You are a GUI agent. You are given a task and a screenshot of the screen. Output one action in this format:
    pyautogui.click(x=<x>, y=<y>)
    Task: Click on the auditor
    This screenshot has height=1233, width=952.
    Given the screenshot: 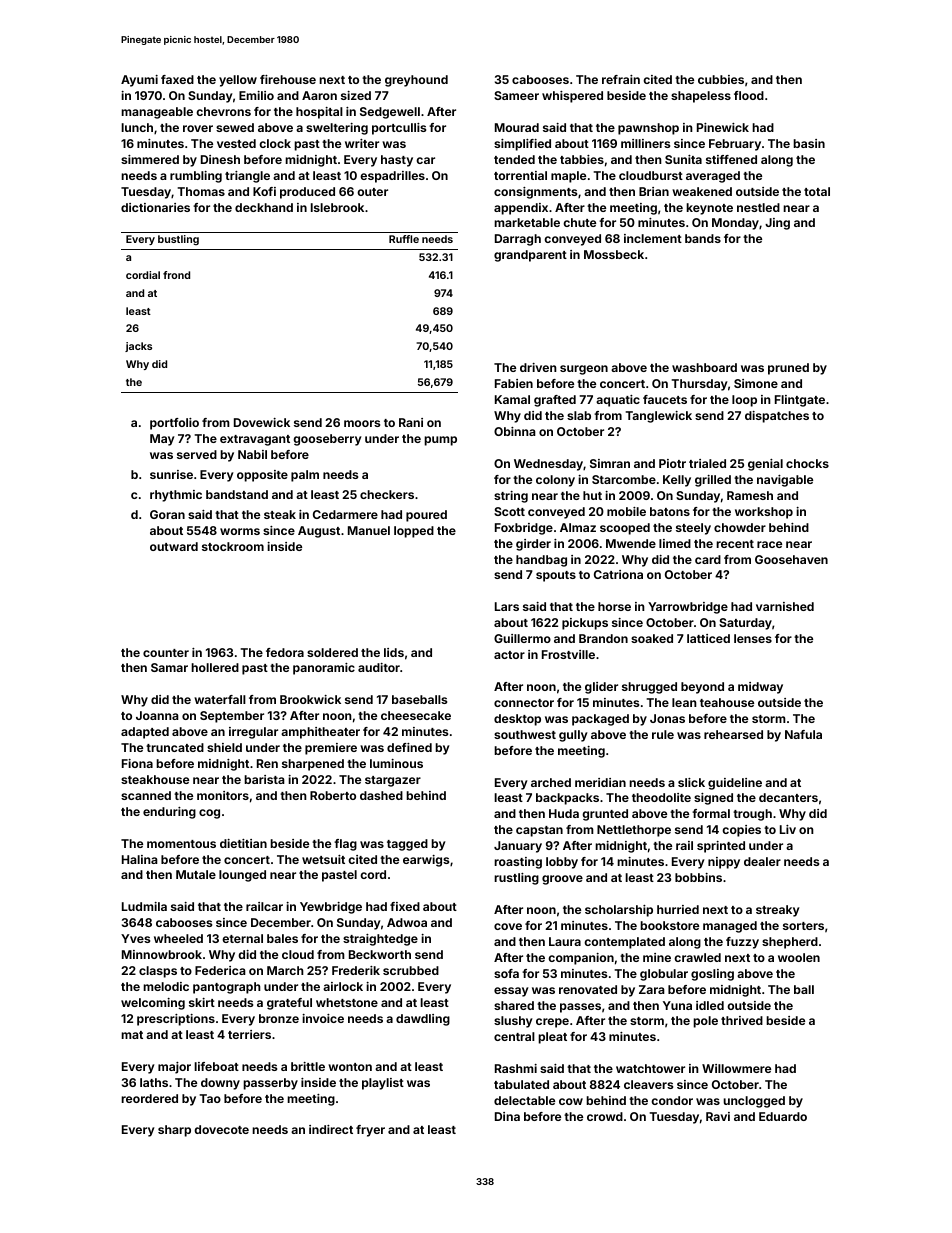 What is the action you would take?
    pyautogui.click(x=379, y=667)
